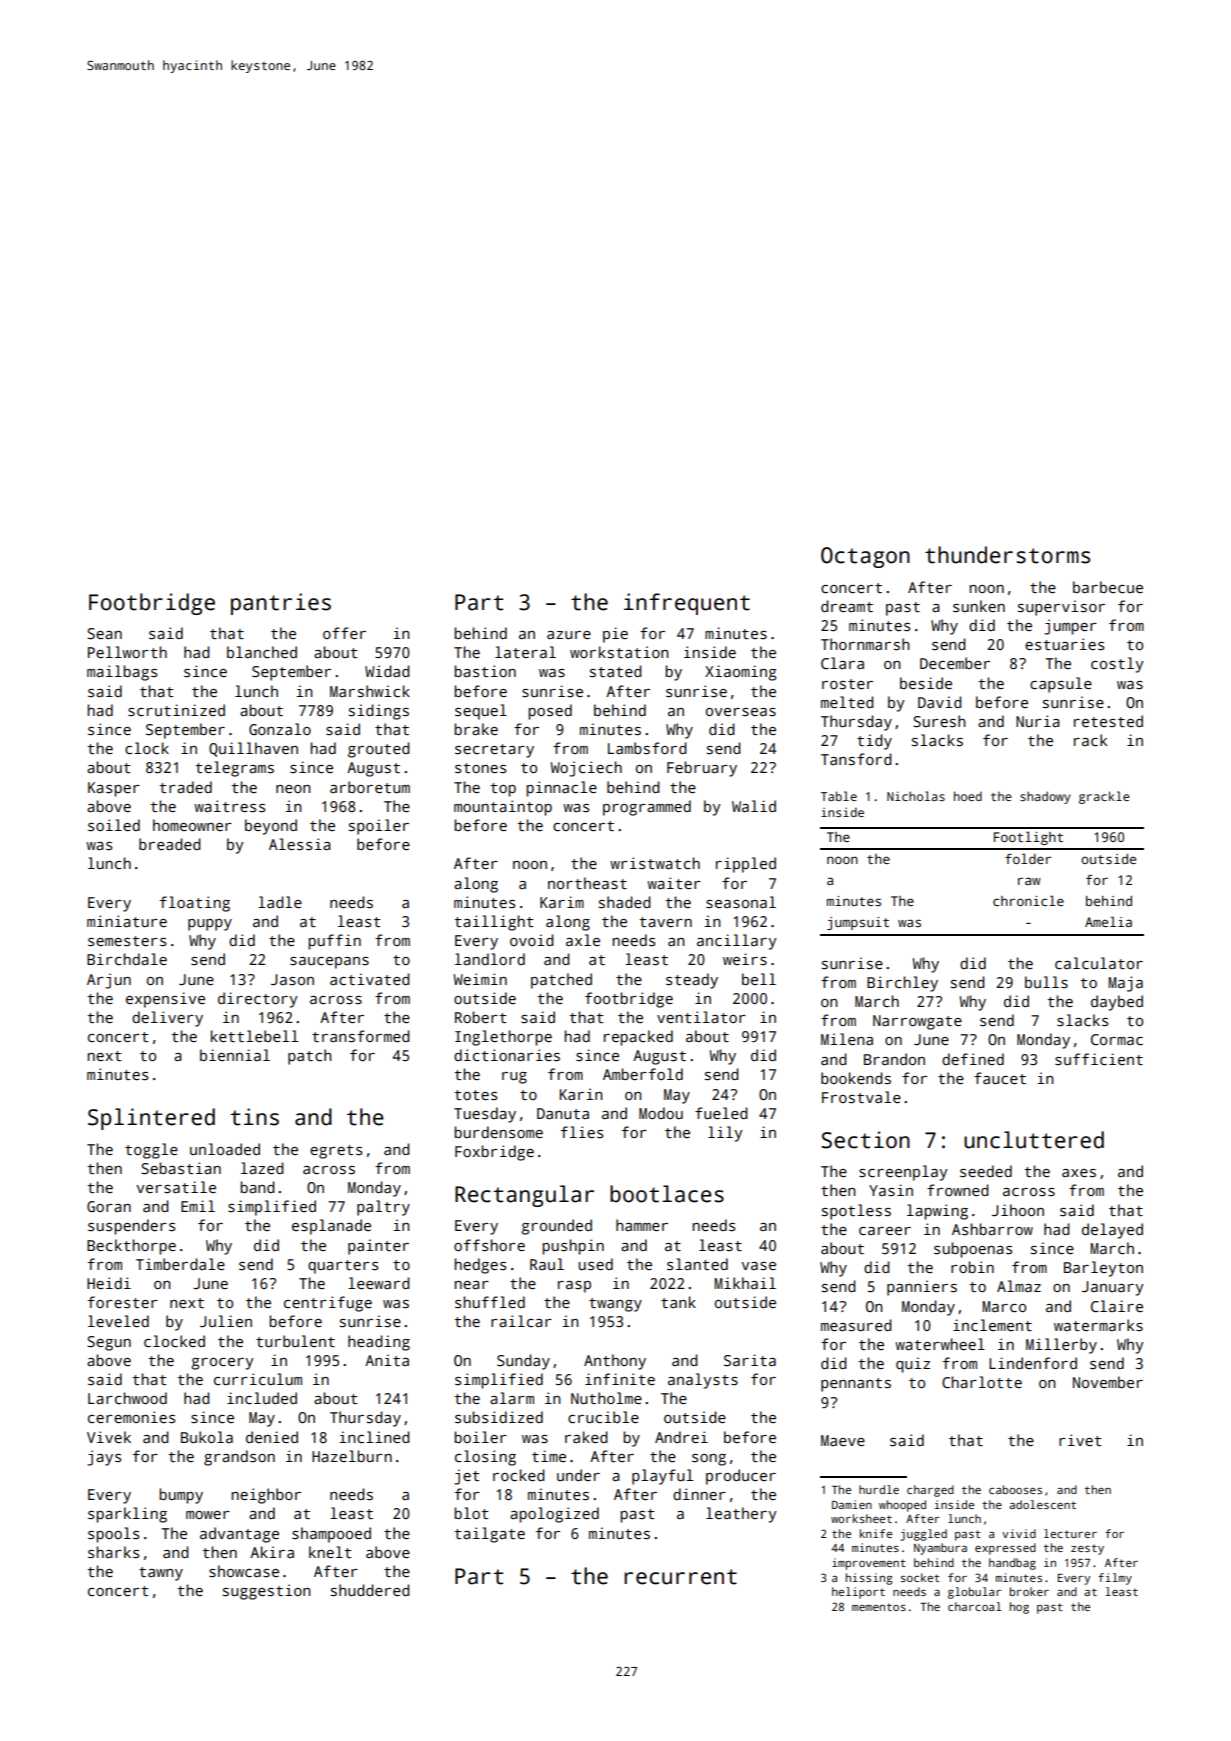  What do you see at coordinates (1099, 1059) in the image?
I see `sufficient` at bounding box center [1099, 1059].
